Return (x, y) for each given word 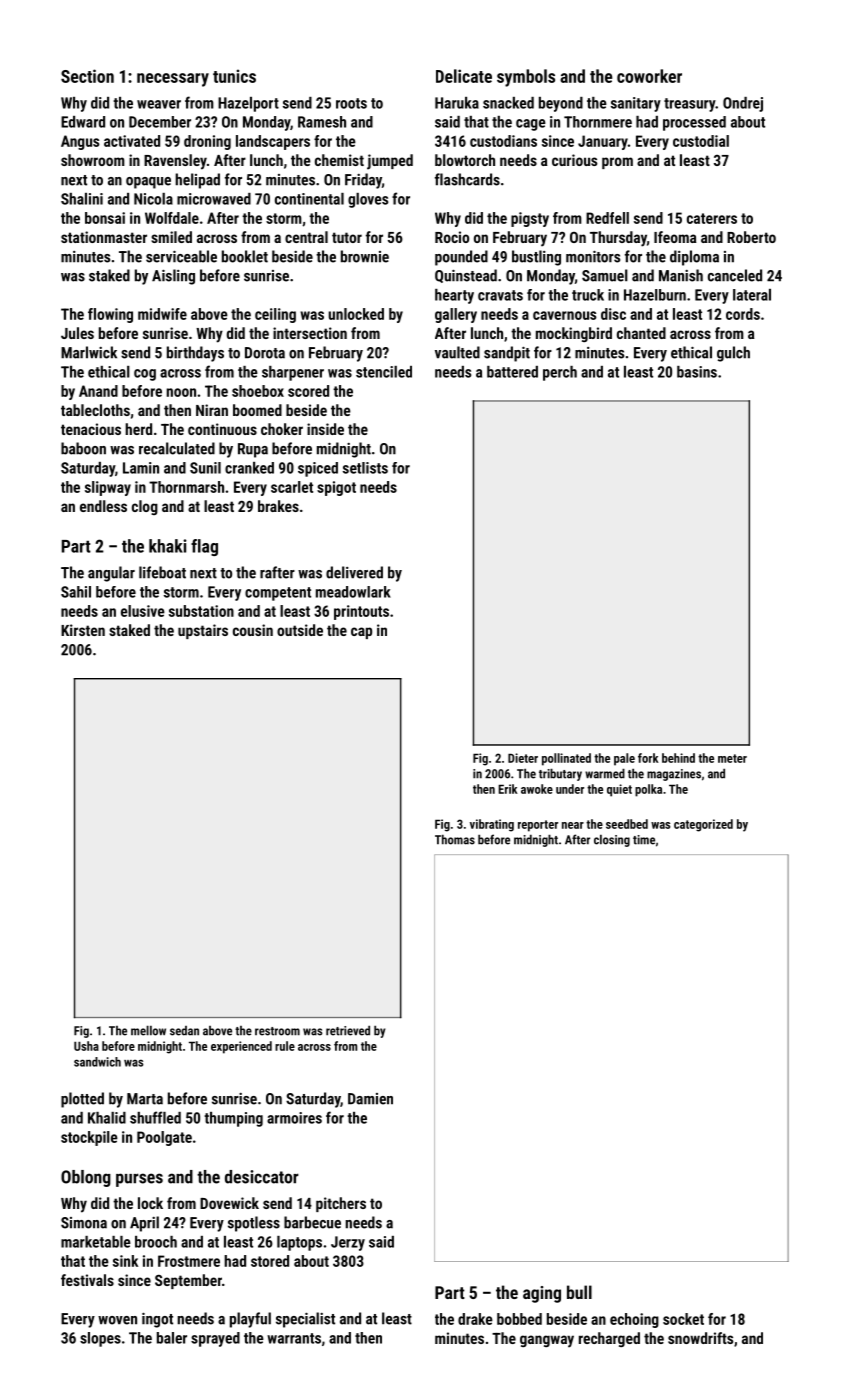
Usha (86, 1046)
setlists (365, 468)
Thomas (455, 839)
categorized (703, 825)
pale (624, 759)
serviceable (181, 256)
